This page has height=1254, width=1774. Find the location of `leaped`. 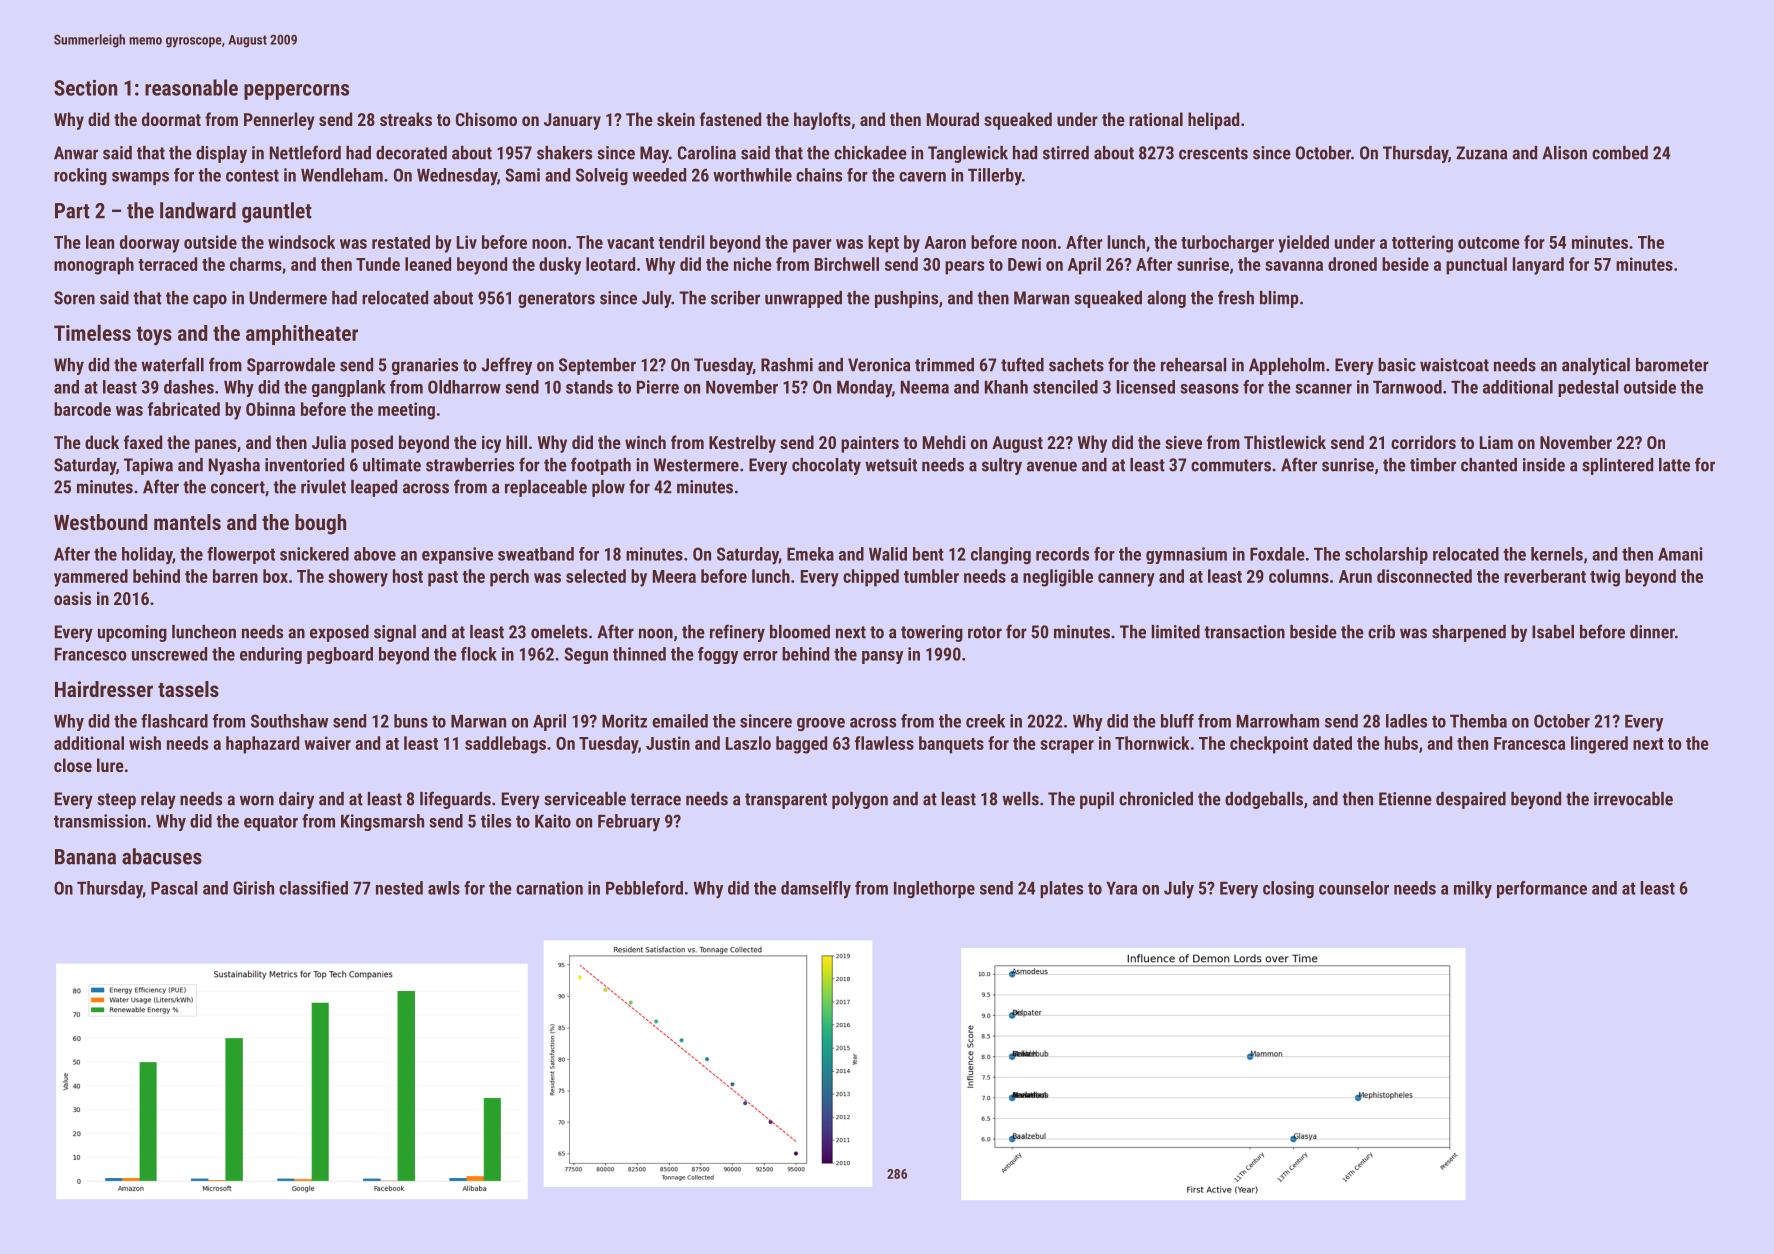

leaped is located at coordinates (374, 488).
